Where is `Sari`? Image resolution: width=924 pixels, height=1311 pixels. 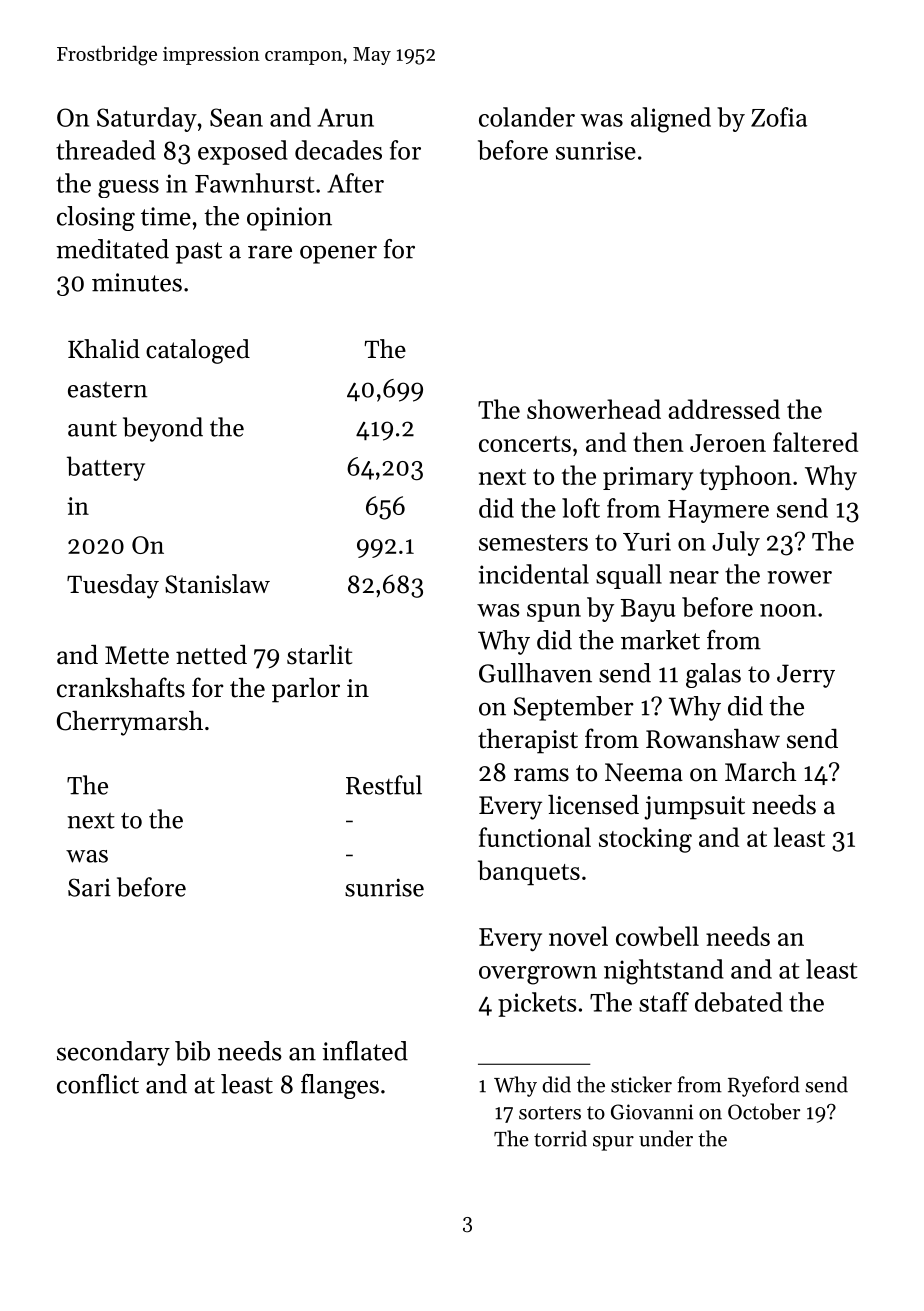 Sari is located at coordinates (89, 887).
